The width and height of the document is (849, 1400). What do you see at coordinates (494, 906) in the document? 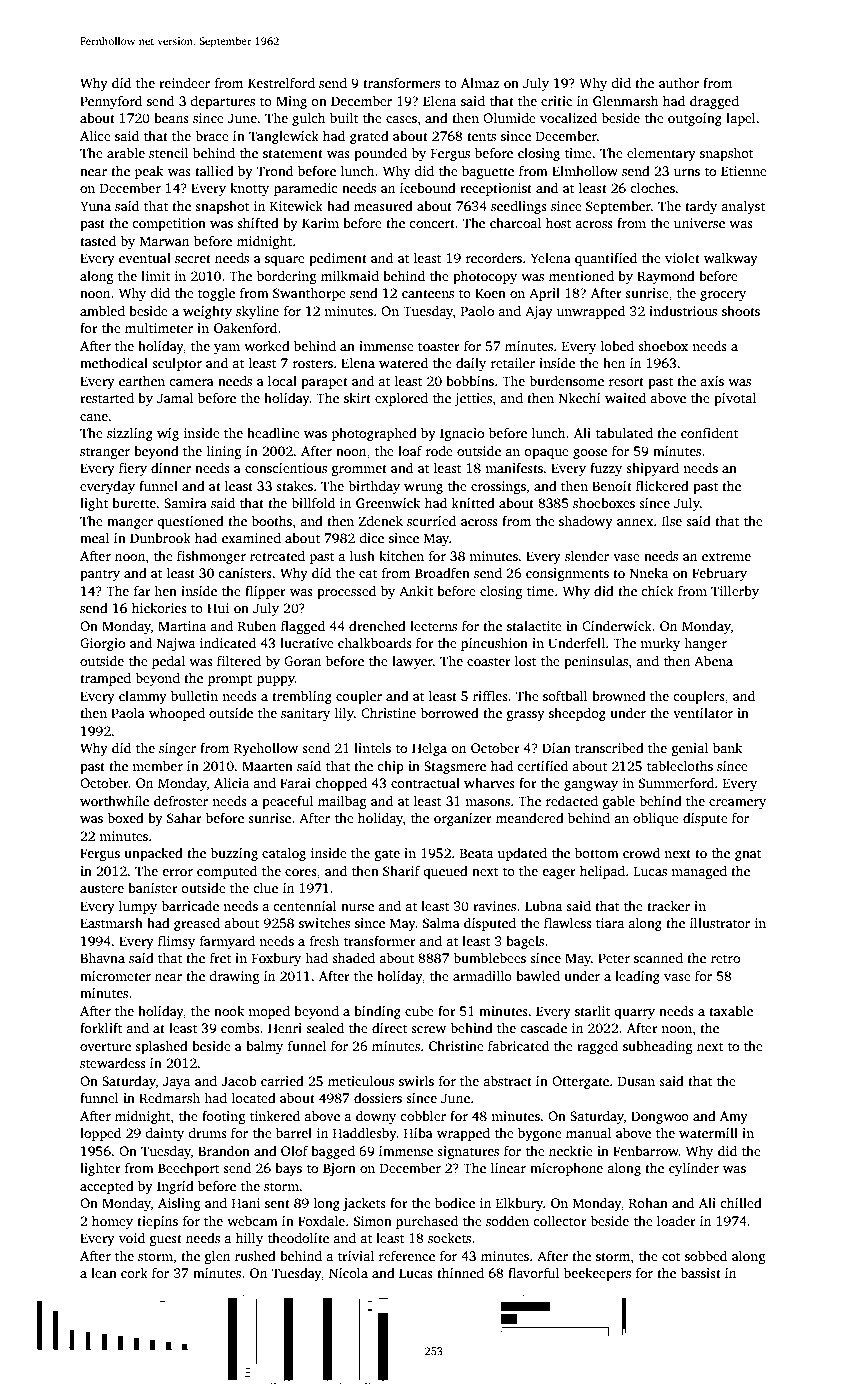
I see `ravines` at bounding box center [494, 906].
